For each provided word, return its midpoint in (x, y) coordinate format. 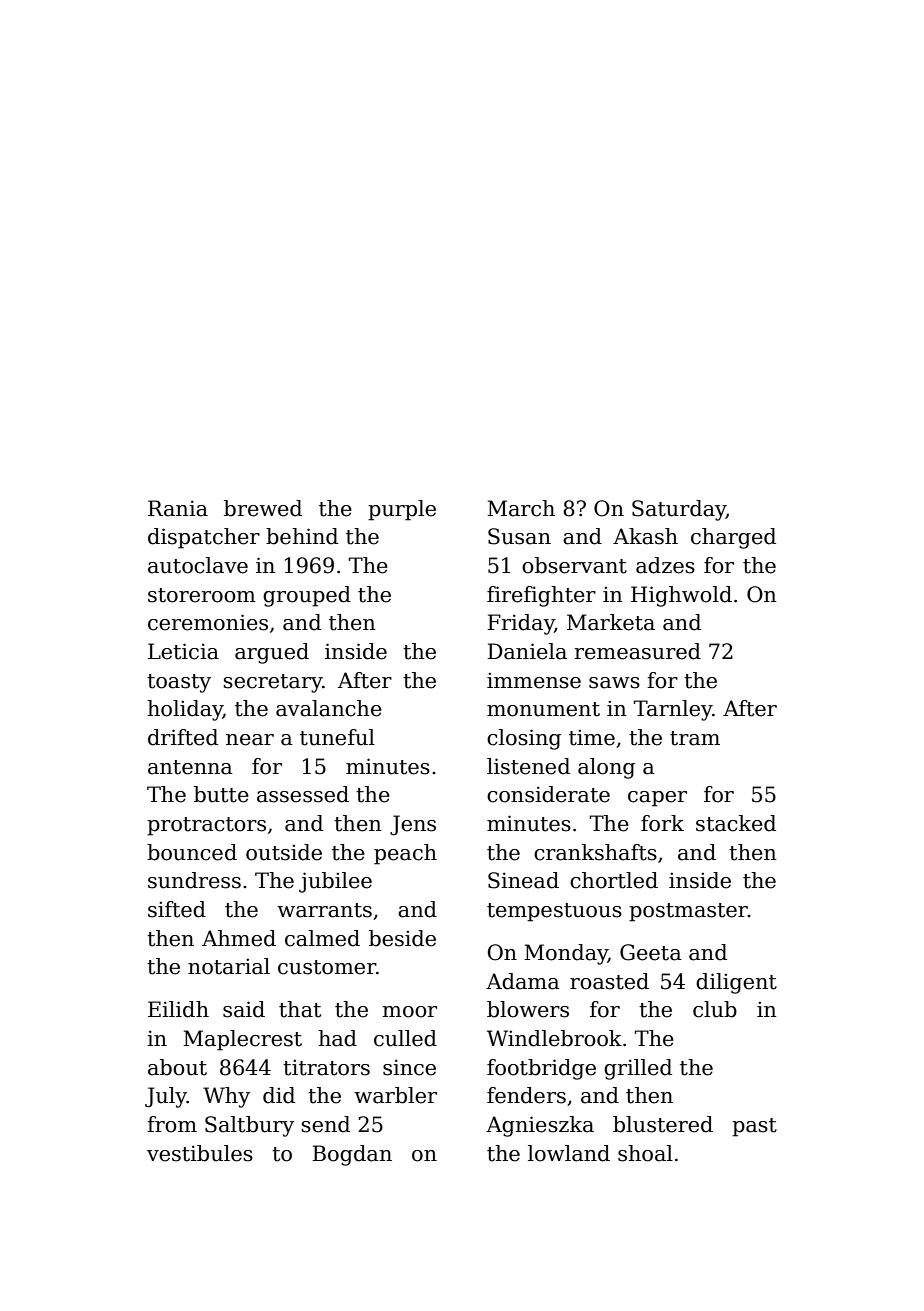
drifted (183, 737)
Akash (645, 536)
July (166, 1097)
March (521, 508)
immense (534, 680)
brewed (263, 508)
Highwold (681, 596)
